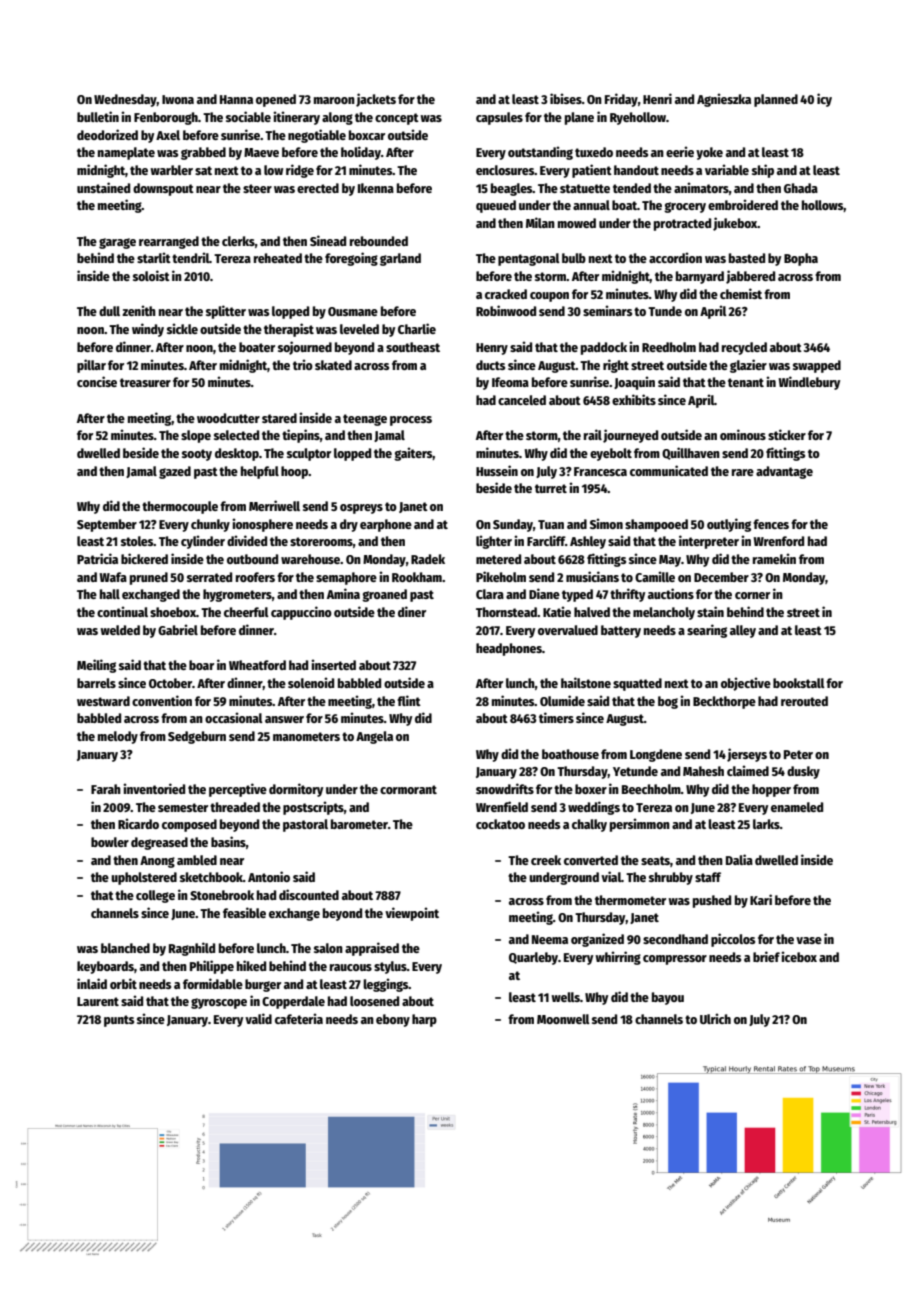 The height and width of the screenshot is (1308, 924). I want to click on snowdrifts, so click(505, 788).
